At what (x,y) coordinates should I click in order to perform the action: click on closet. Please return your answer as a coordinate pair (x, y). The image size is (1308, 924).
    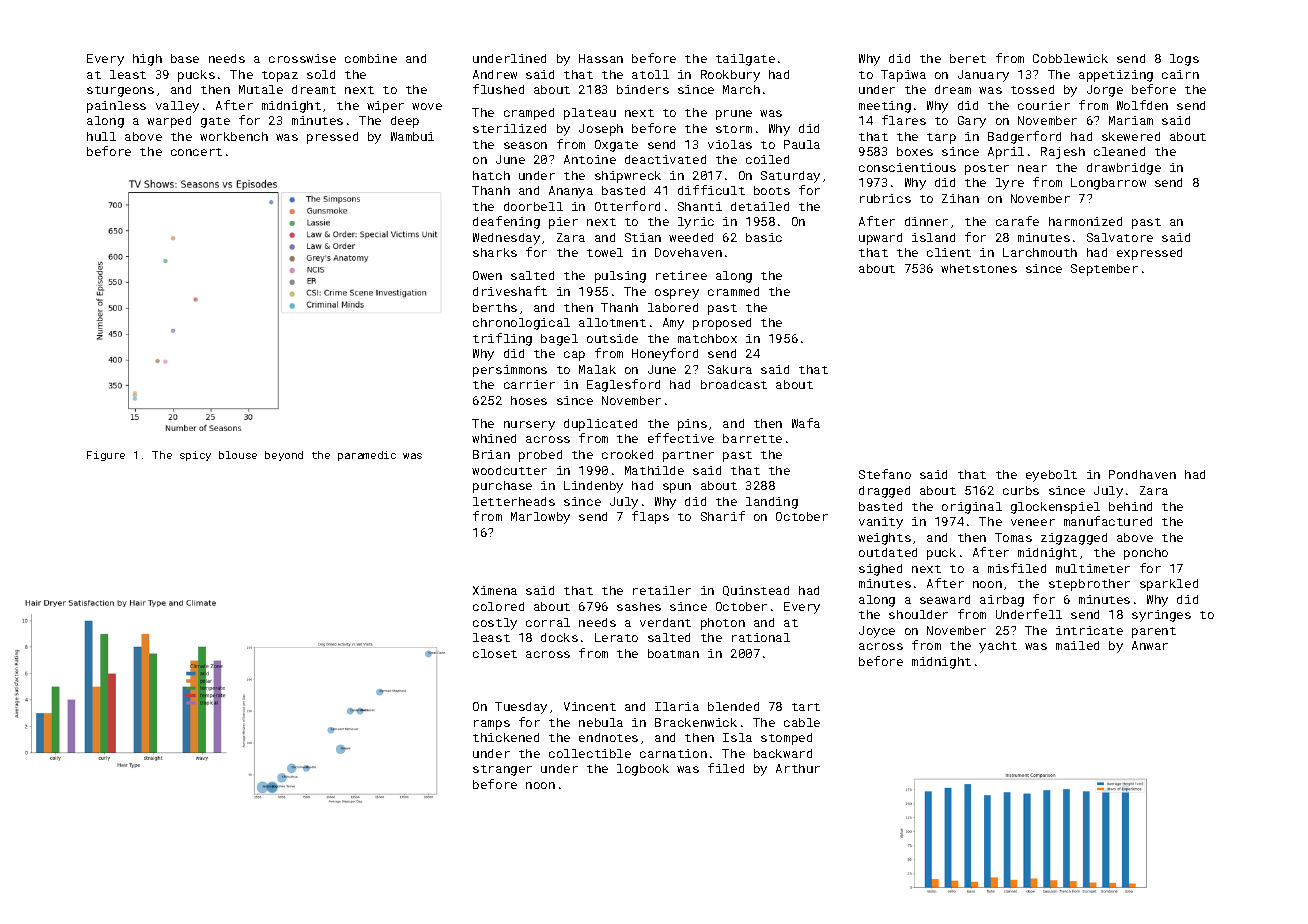
    Looking at the image, I should click on (495, 653).
